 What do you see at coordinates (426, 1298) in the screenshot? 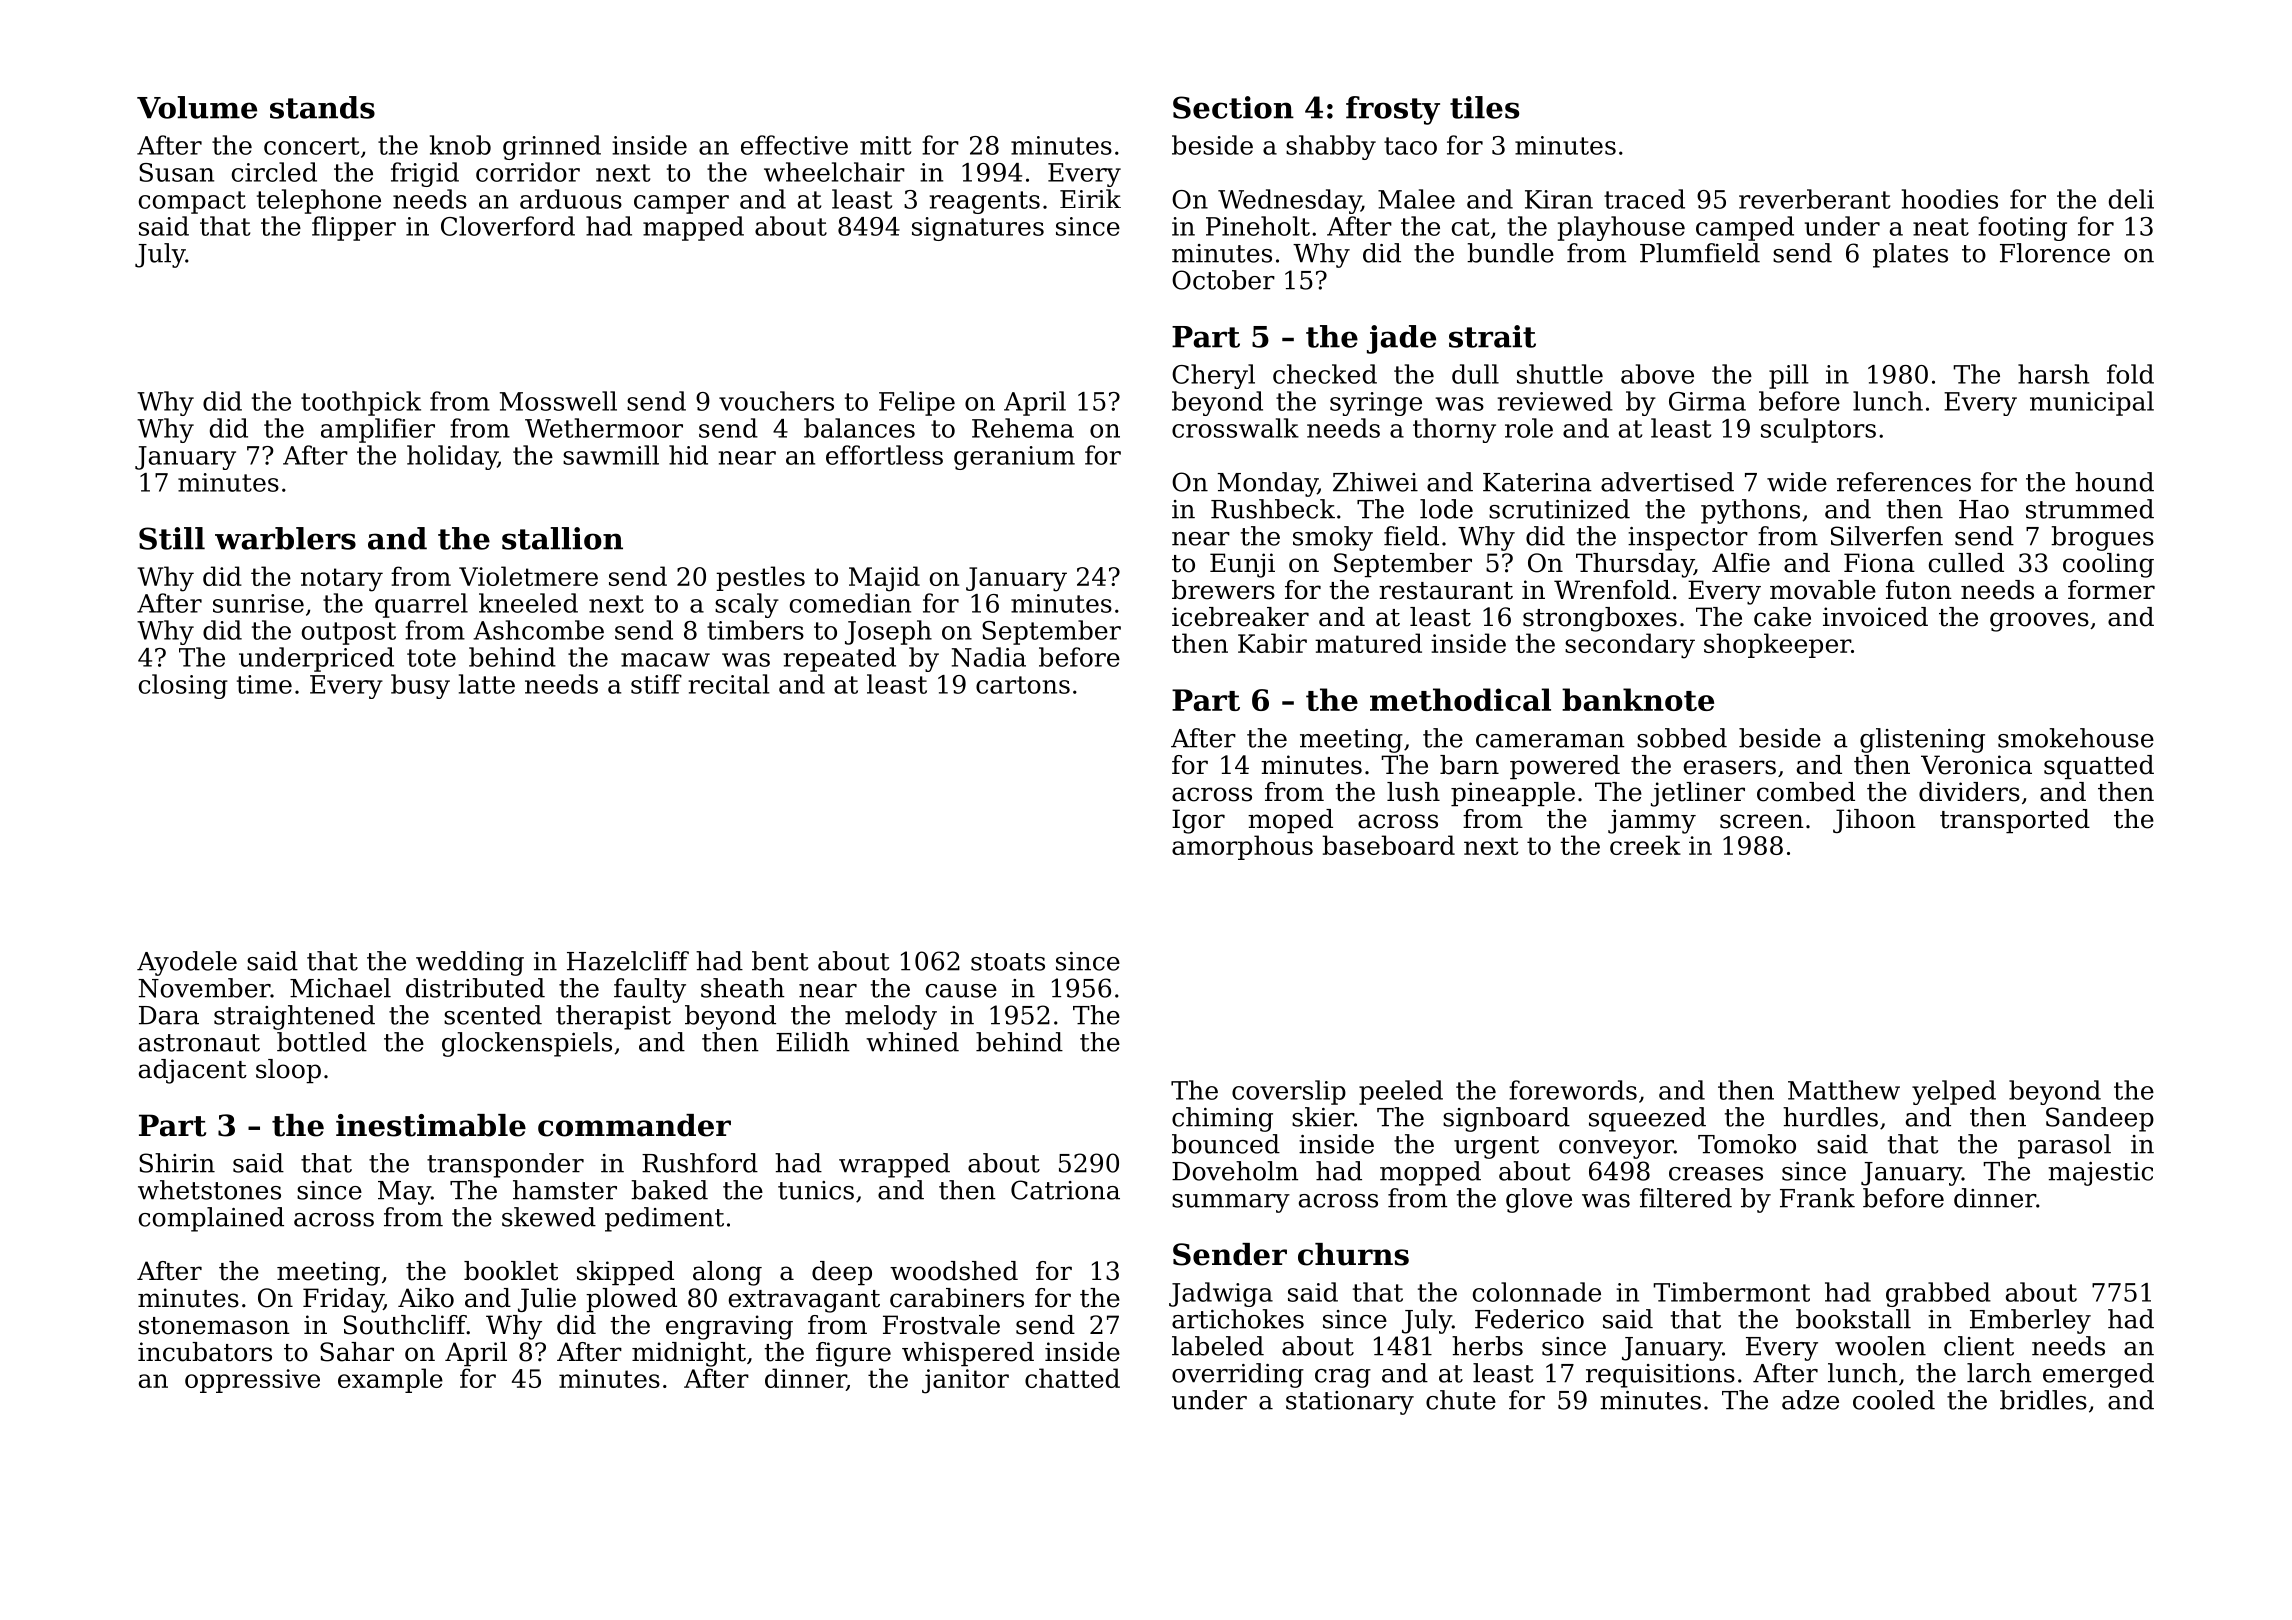
I see `Aiko` at bounding box center [426, 1298].
